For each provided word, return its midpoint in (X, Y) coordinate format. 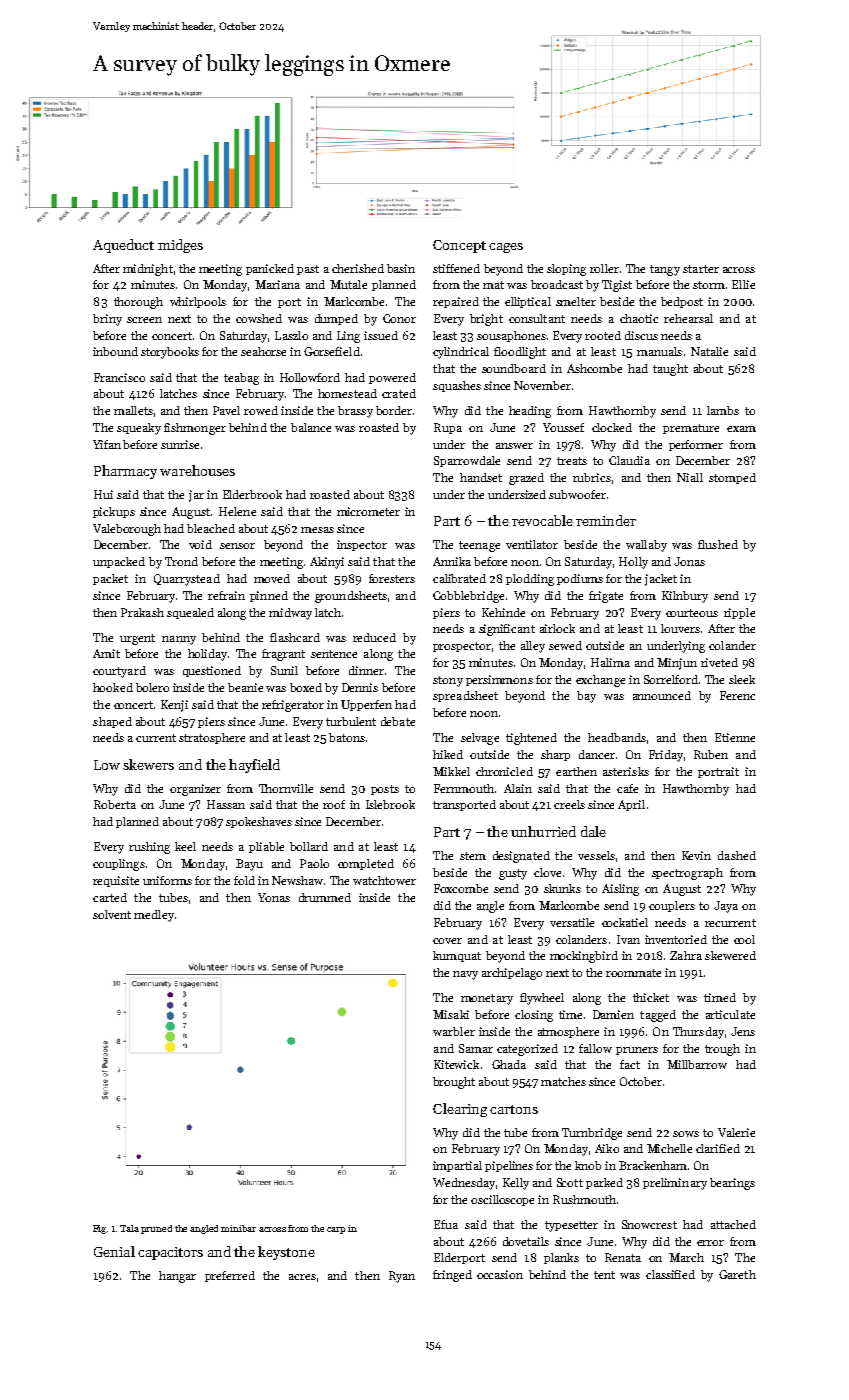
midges (180, 246)
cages (506, 248)
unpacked (119, 562)
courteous (692, 613)
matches (563, 1081)
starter (701, 269)
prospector (462, 647)
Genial (114, 1251)
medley (154, 916)
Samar (476, 1048)
